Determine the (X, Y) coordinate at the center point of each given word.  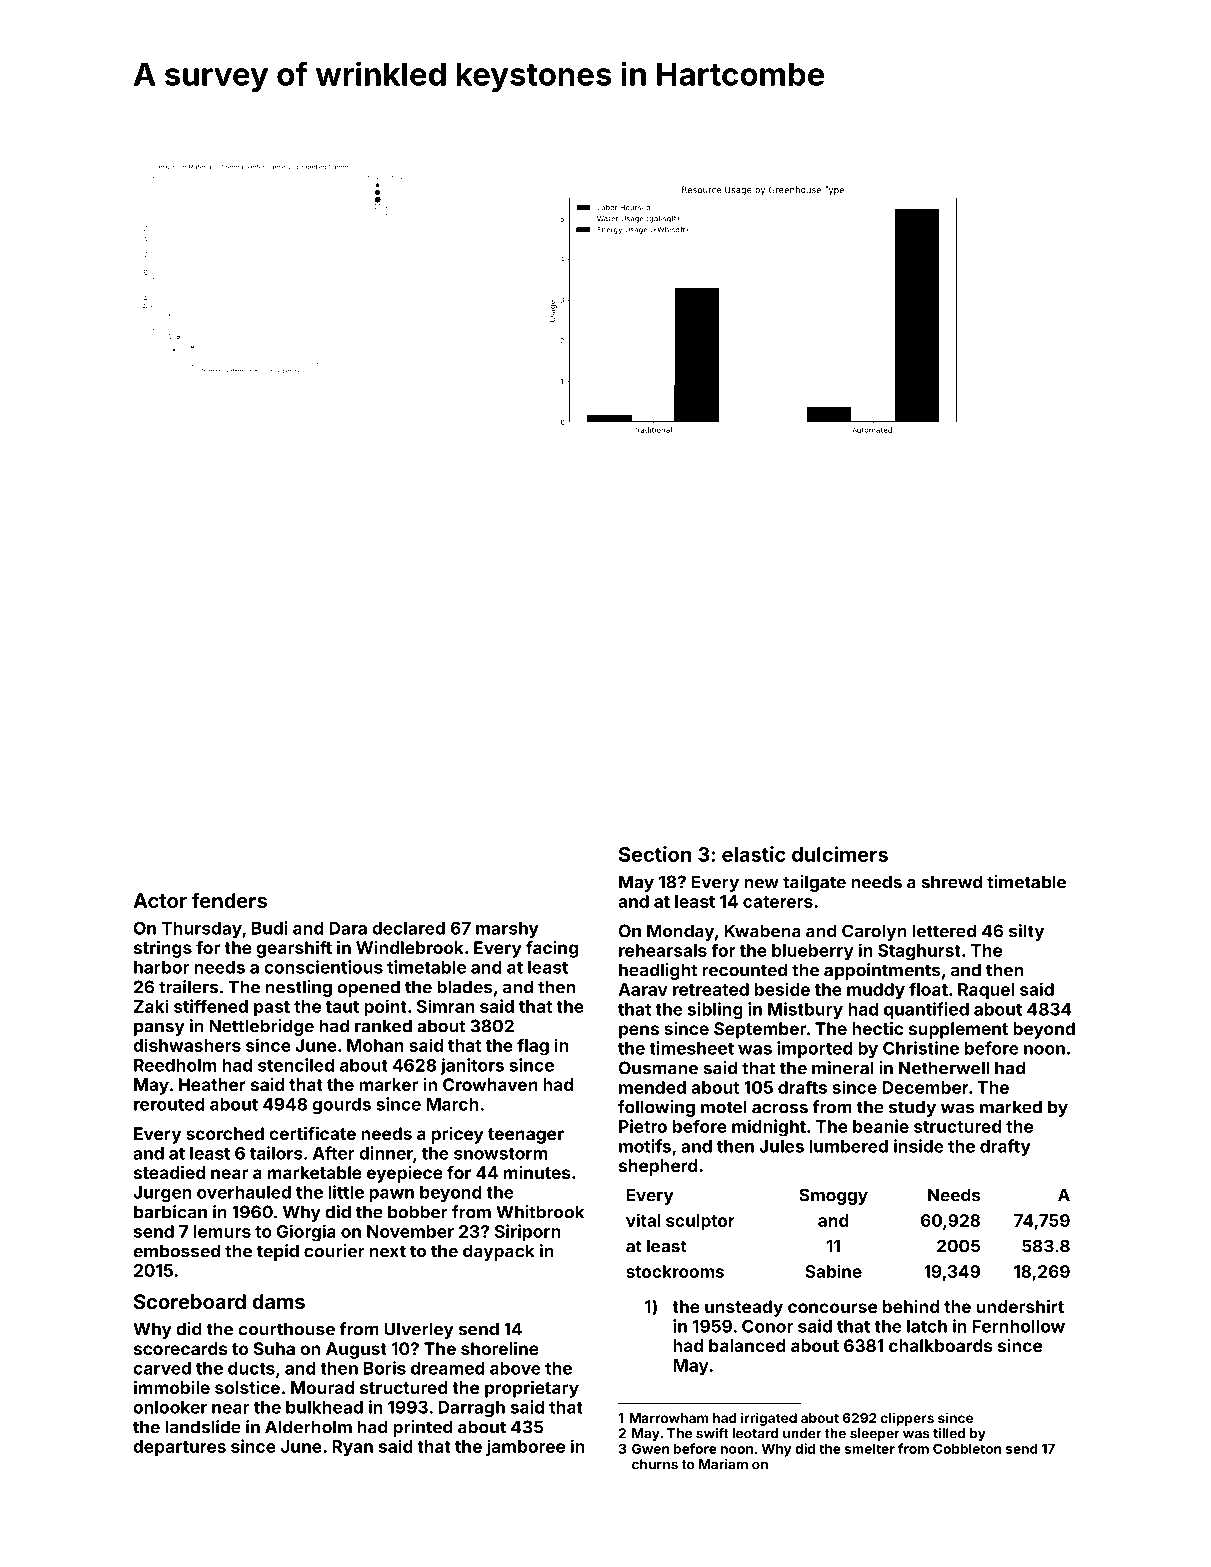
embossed (176, 1251)
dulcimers (840, 854)
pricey (458, 1135)
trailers (188, 987)
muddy (876, 991)
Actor (160, 900)
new (761, 883)
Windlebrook (410, 947)
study (912, 1108)
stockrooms (675, 1271)
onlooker (170, 1407)
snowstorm (500, 1154)
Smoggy (833, 1196)
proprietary (532, 1389)
